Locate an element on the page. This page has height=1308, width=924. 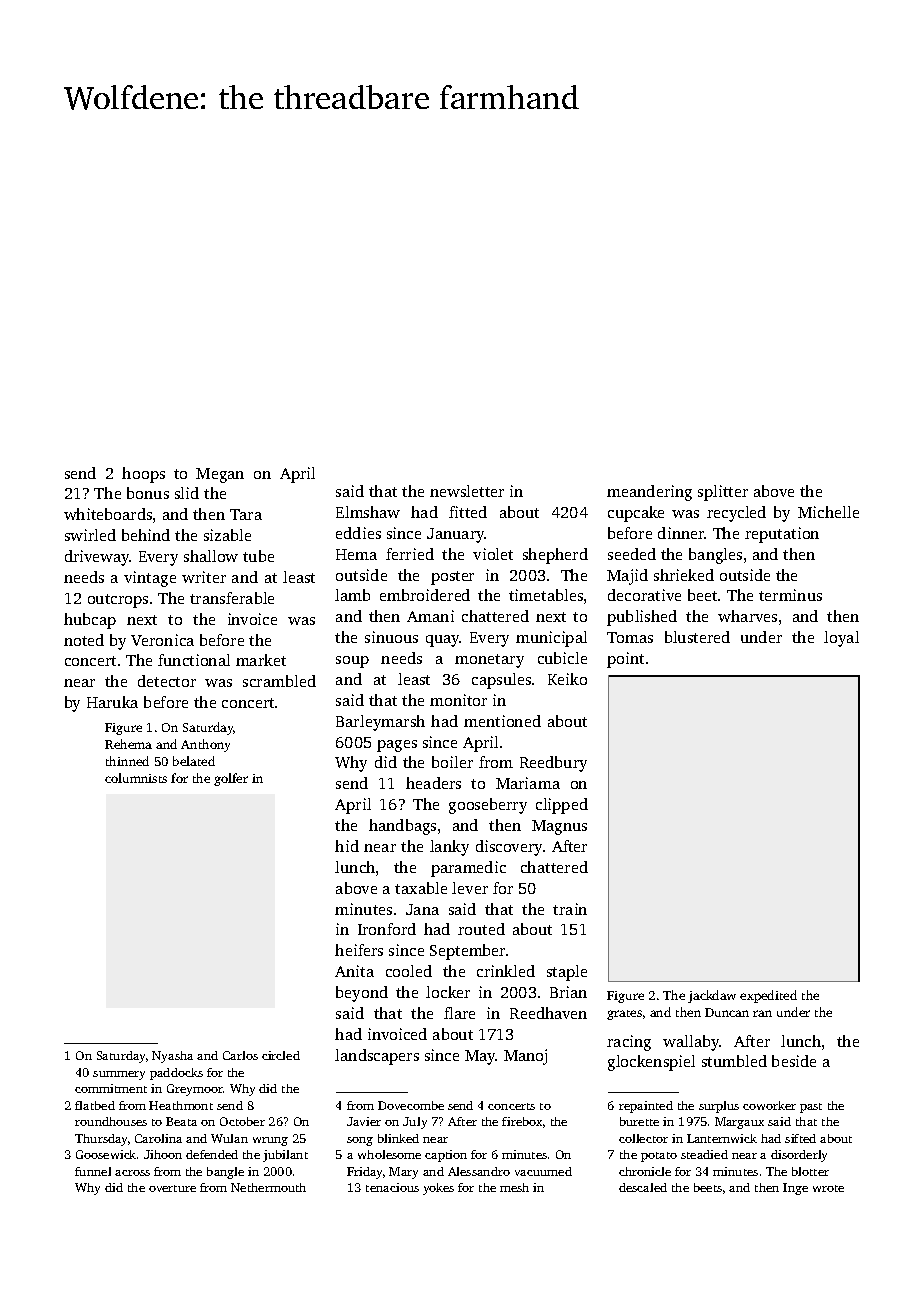
Anita is located at coordinates (354, 971).
